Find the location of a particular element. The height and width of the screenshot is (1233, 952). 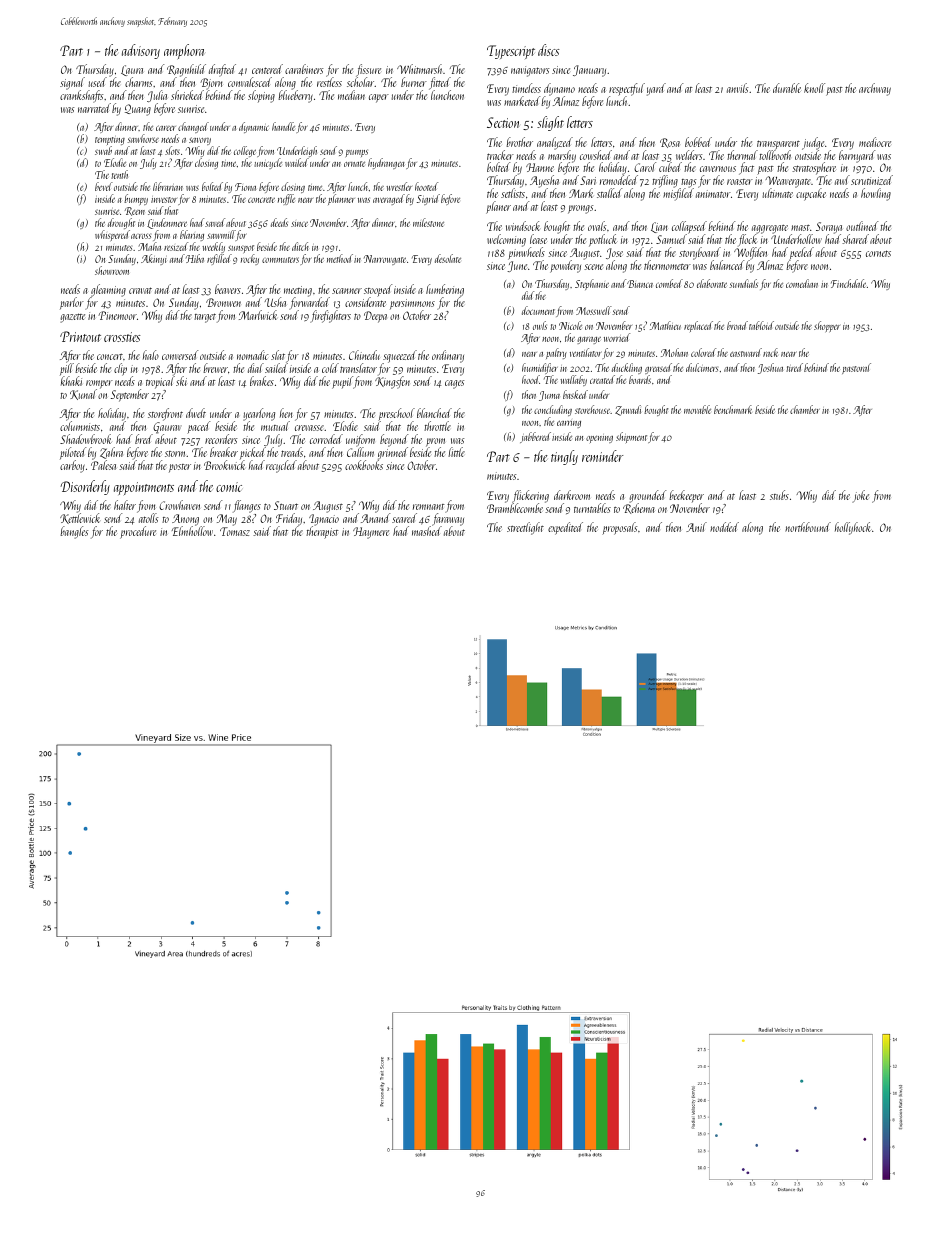

chamber is located at coordinates (805, 409).
